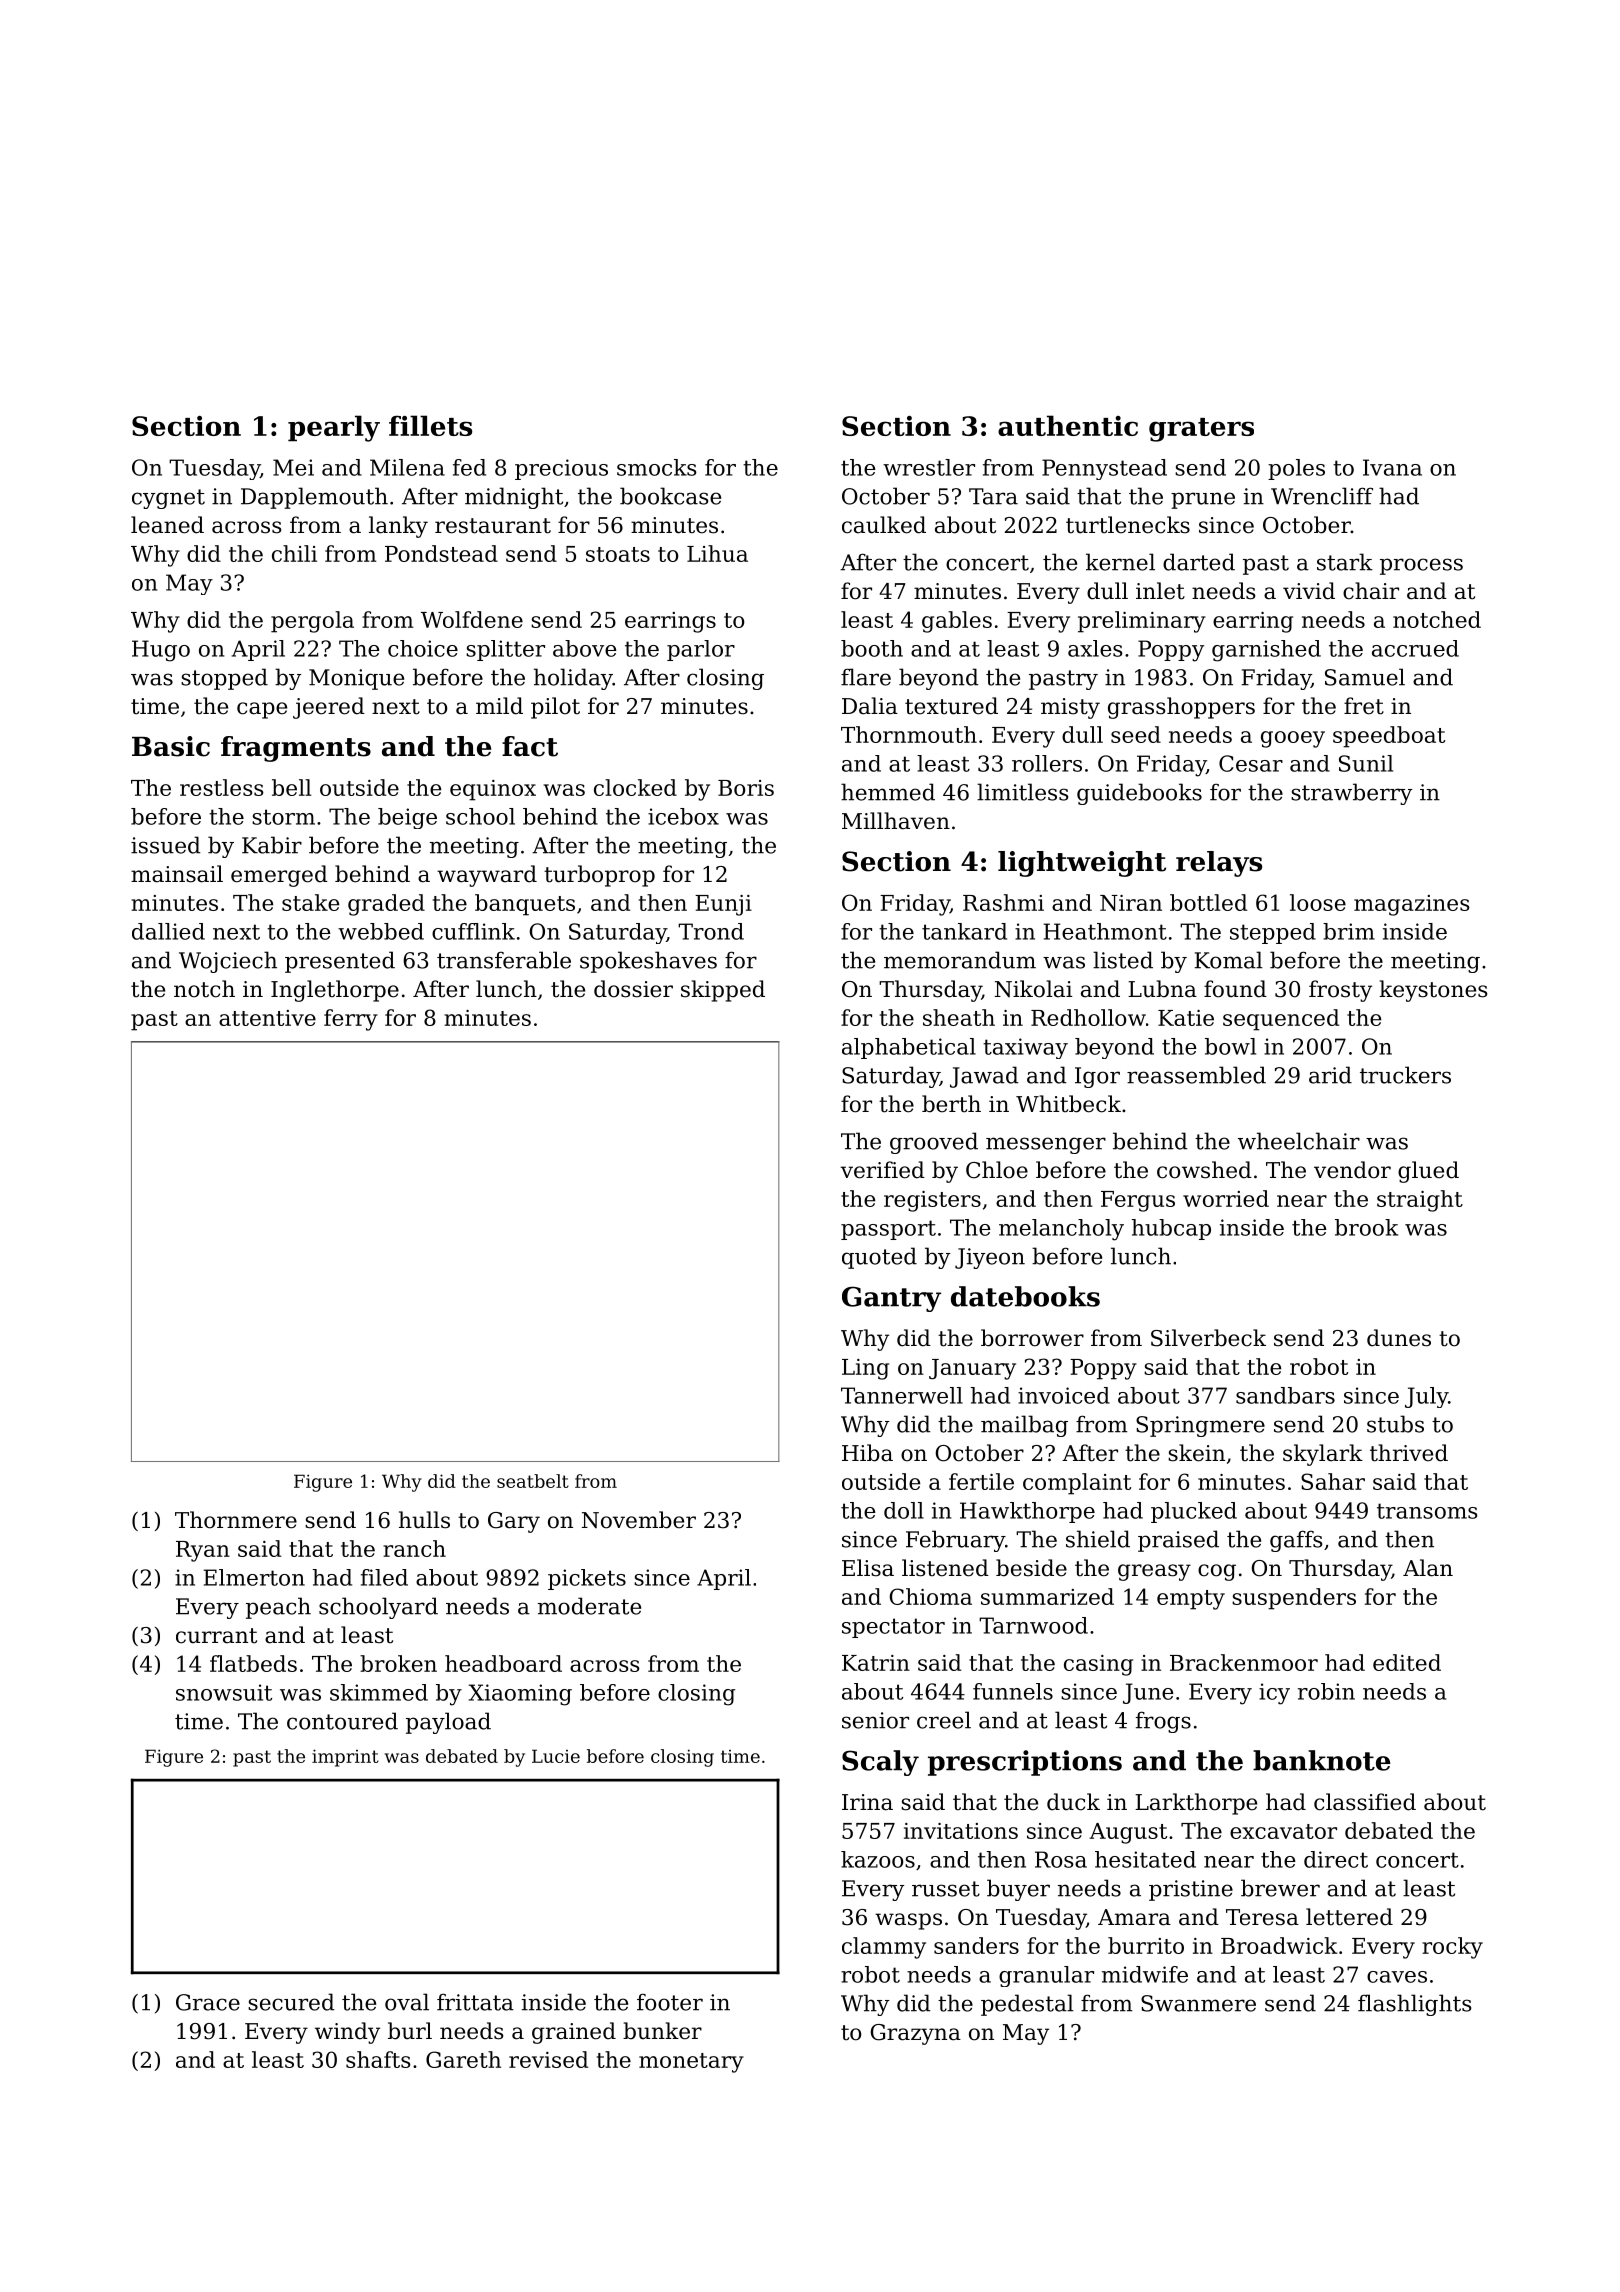  I want to click on poles, so click(1296, 469).
